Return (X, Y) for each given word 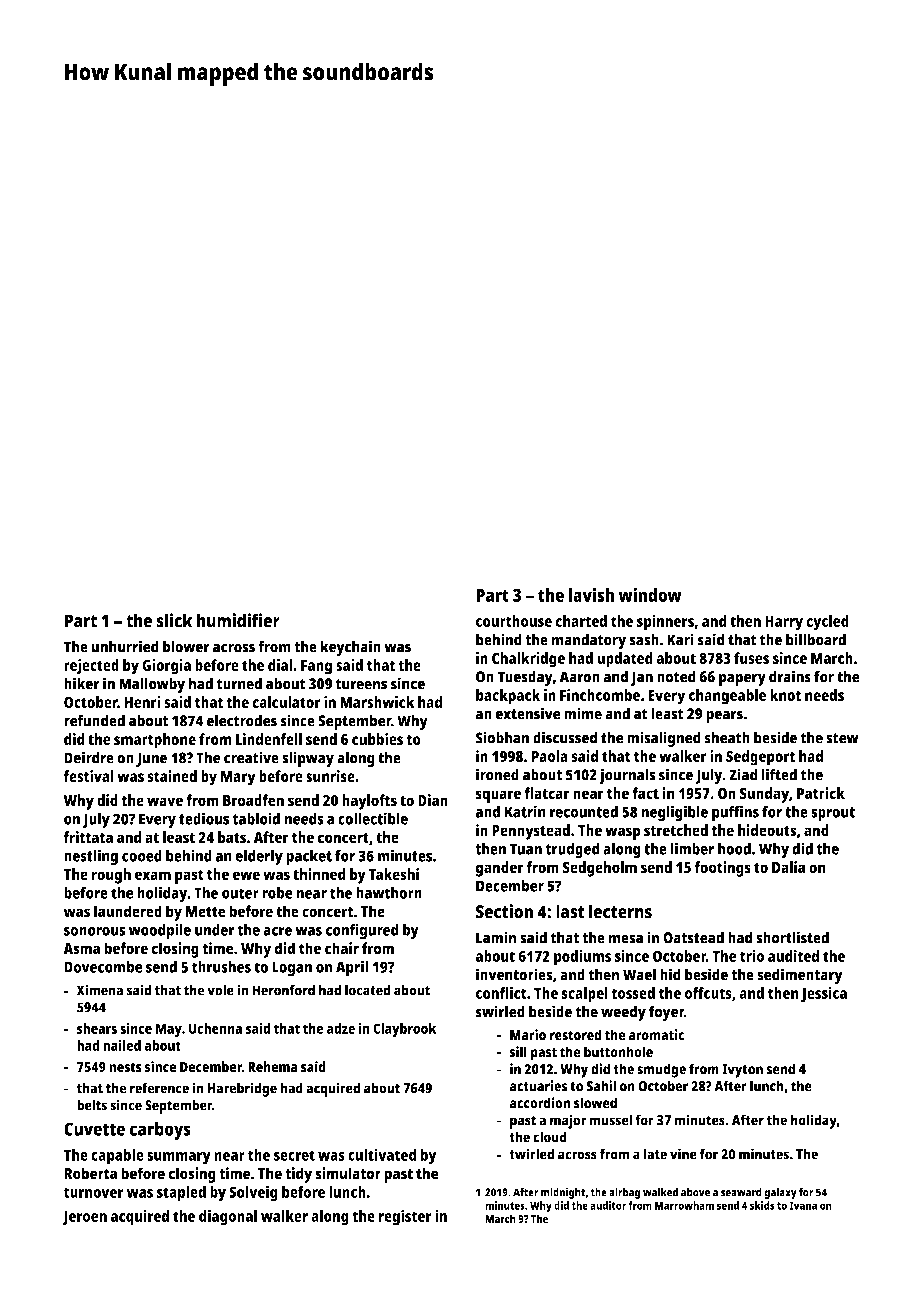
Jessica (824, 995)
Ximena (100, 990)
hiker (82, 683)
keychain (350, 648)
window (650, 595)
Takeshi (394, 874)
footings (723, 869)
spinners (665, 623)
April (352, 968)
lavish (591, 595)
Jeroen (84, 1218)
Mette (206, 912)
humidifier (238, 620)
